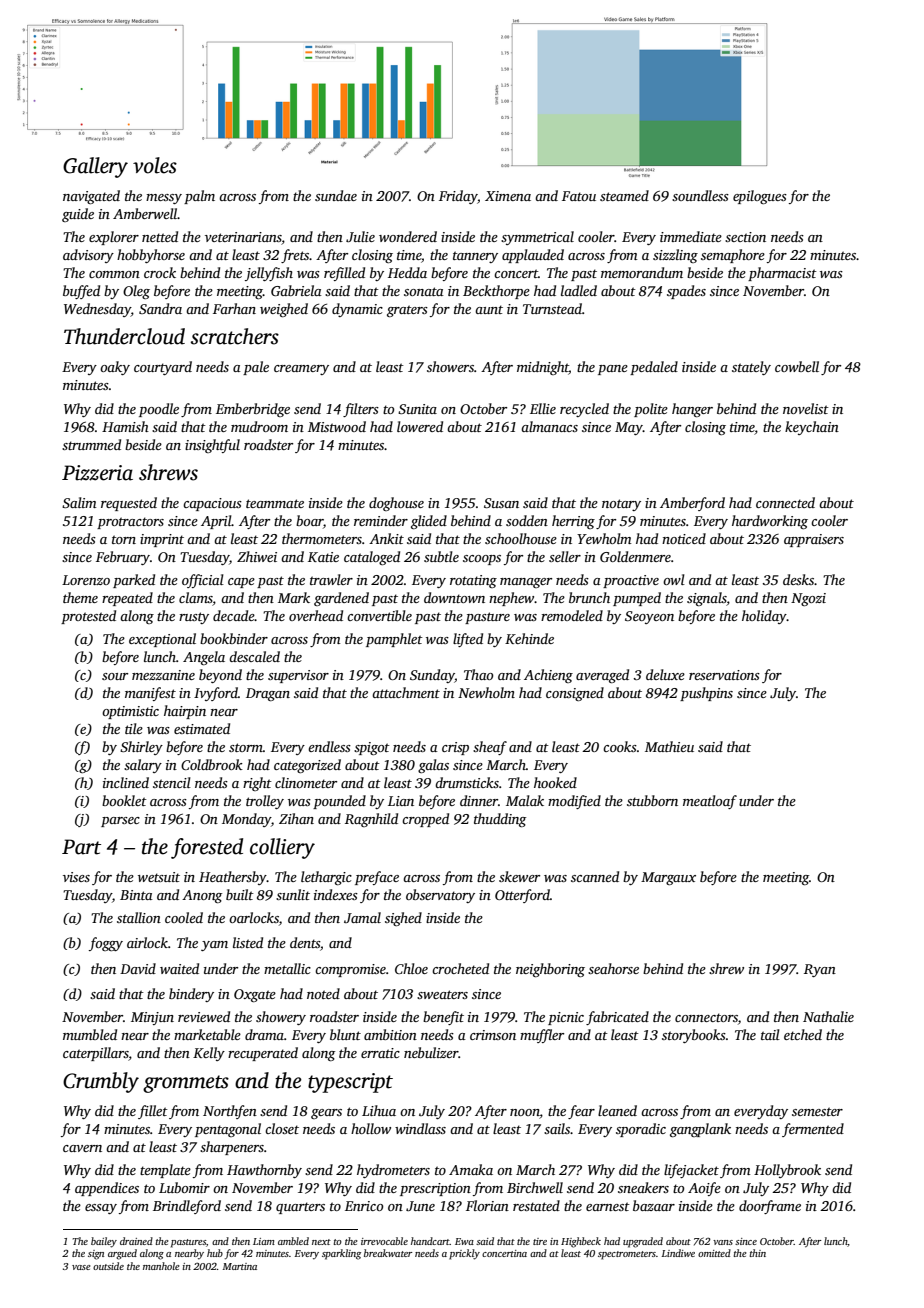  I want to click on pedaled, so click(654, 368).
